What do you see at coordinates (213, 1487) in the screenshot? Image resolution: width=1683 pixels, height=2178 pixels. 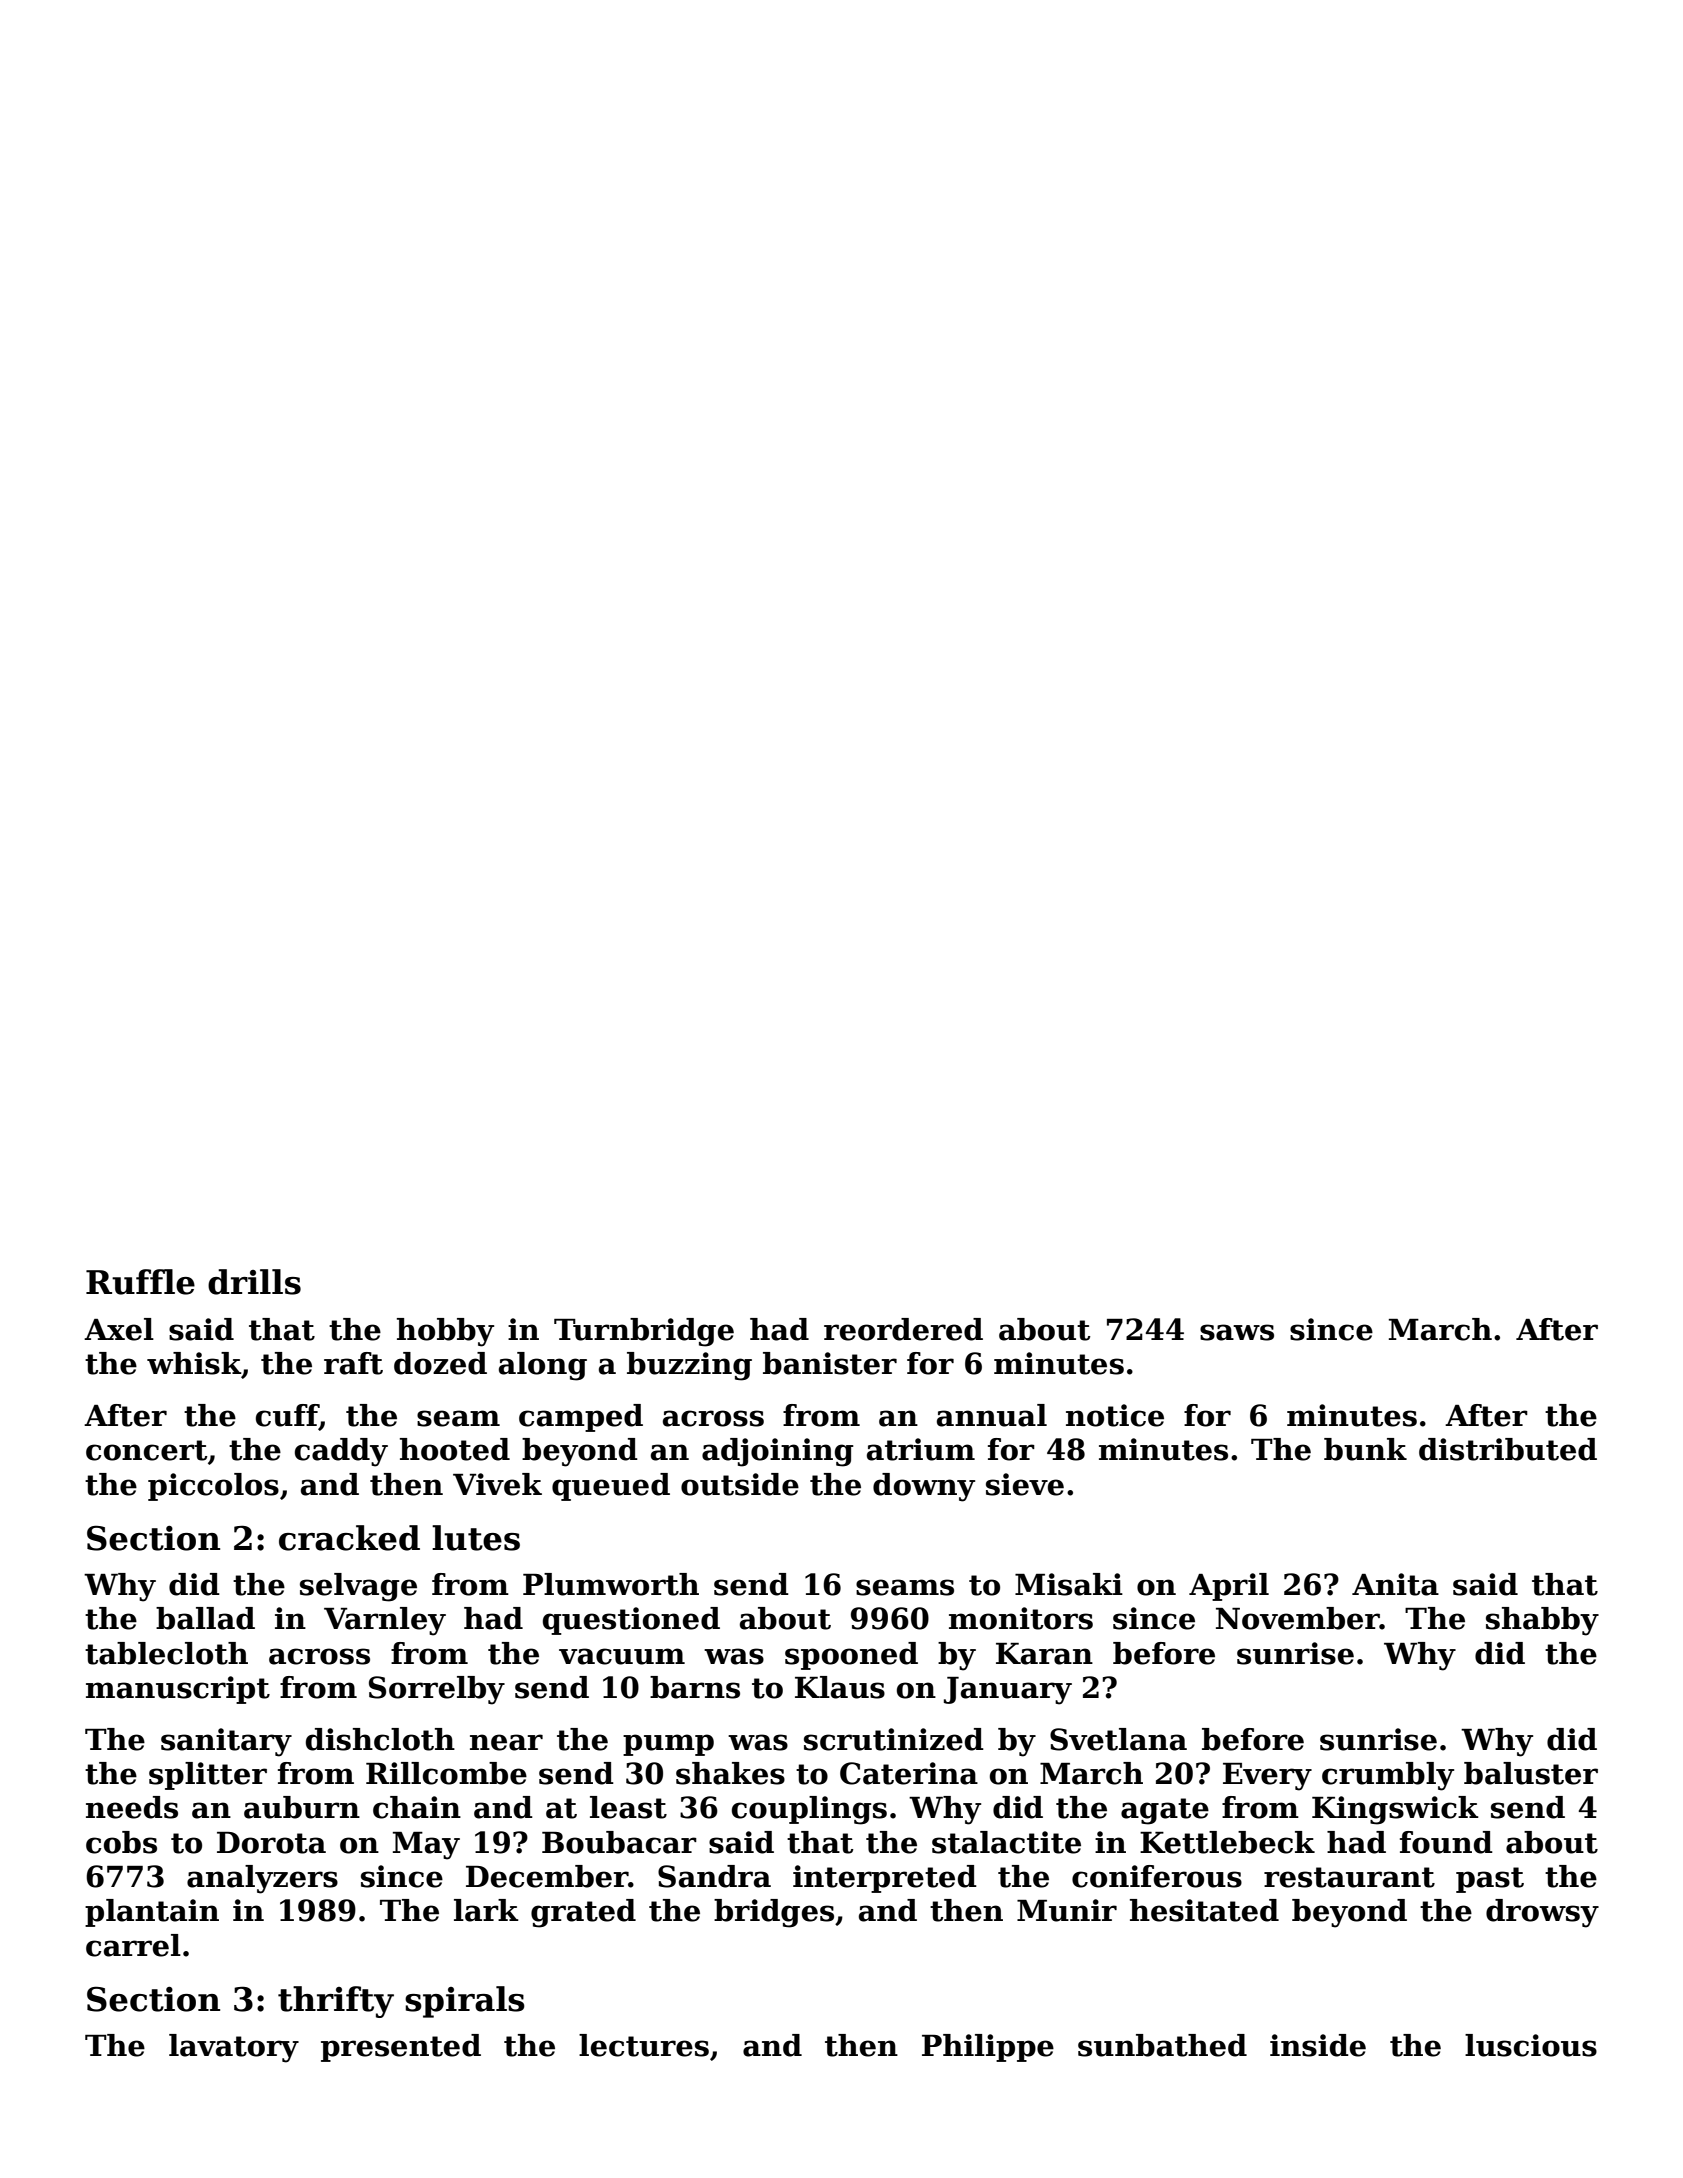 I see `piccolos` at bounding box center [213, 1487].
